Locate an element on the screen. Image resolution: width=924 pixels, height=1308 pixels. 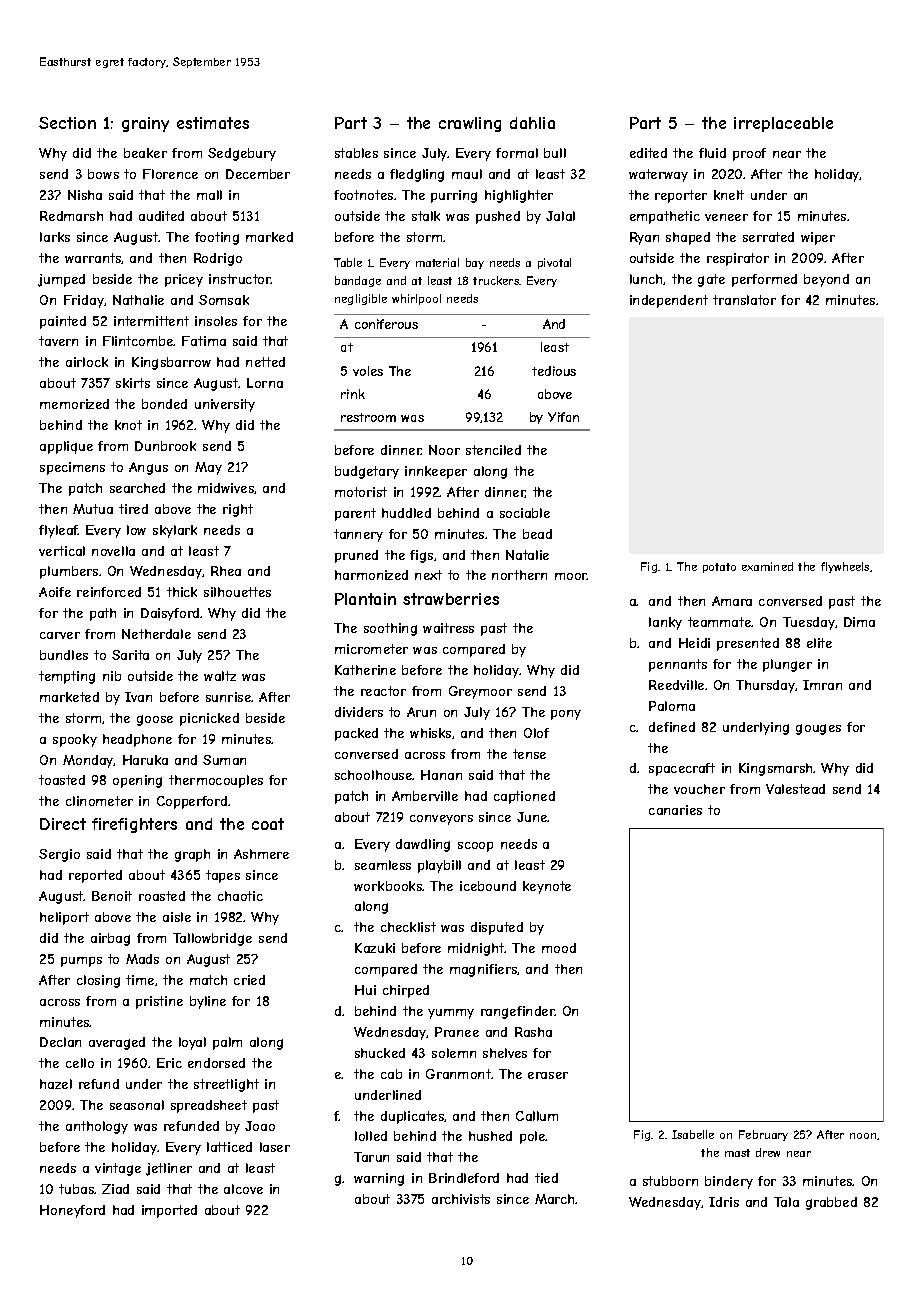
footnotes is located at coordinates (363, 195).
